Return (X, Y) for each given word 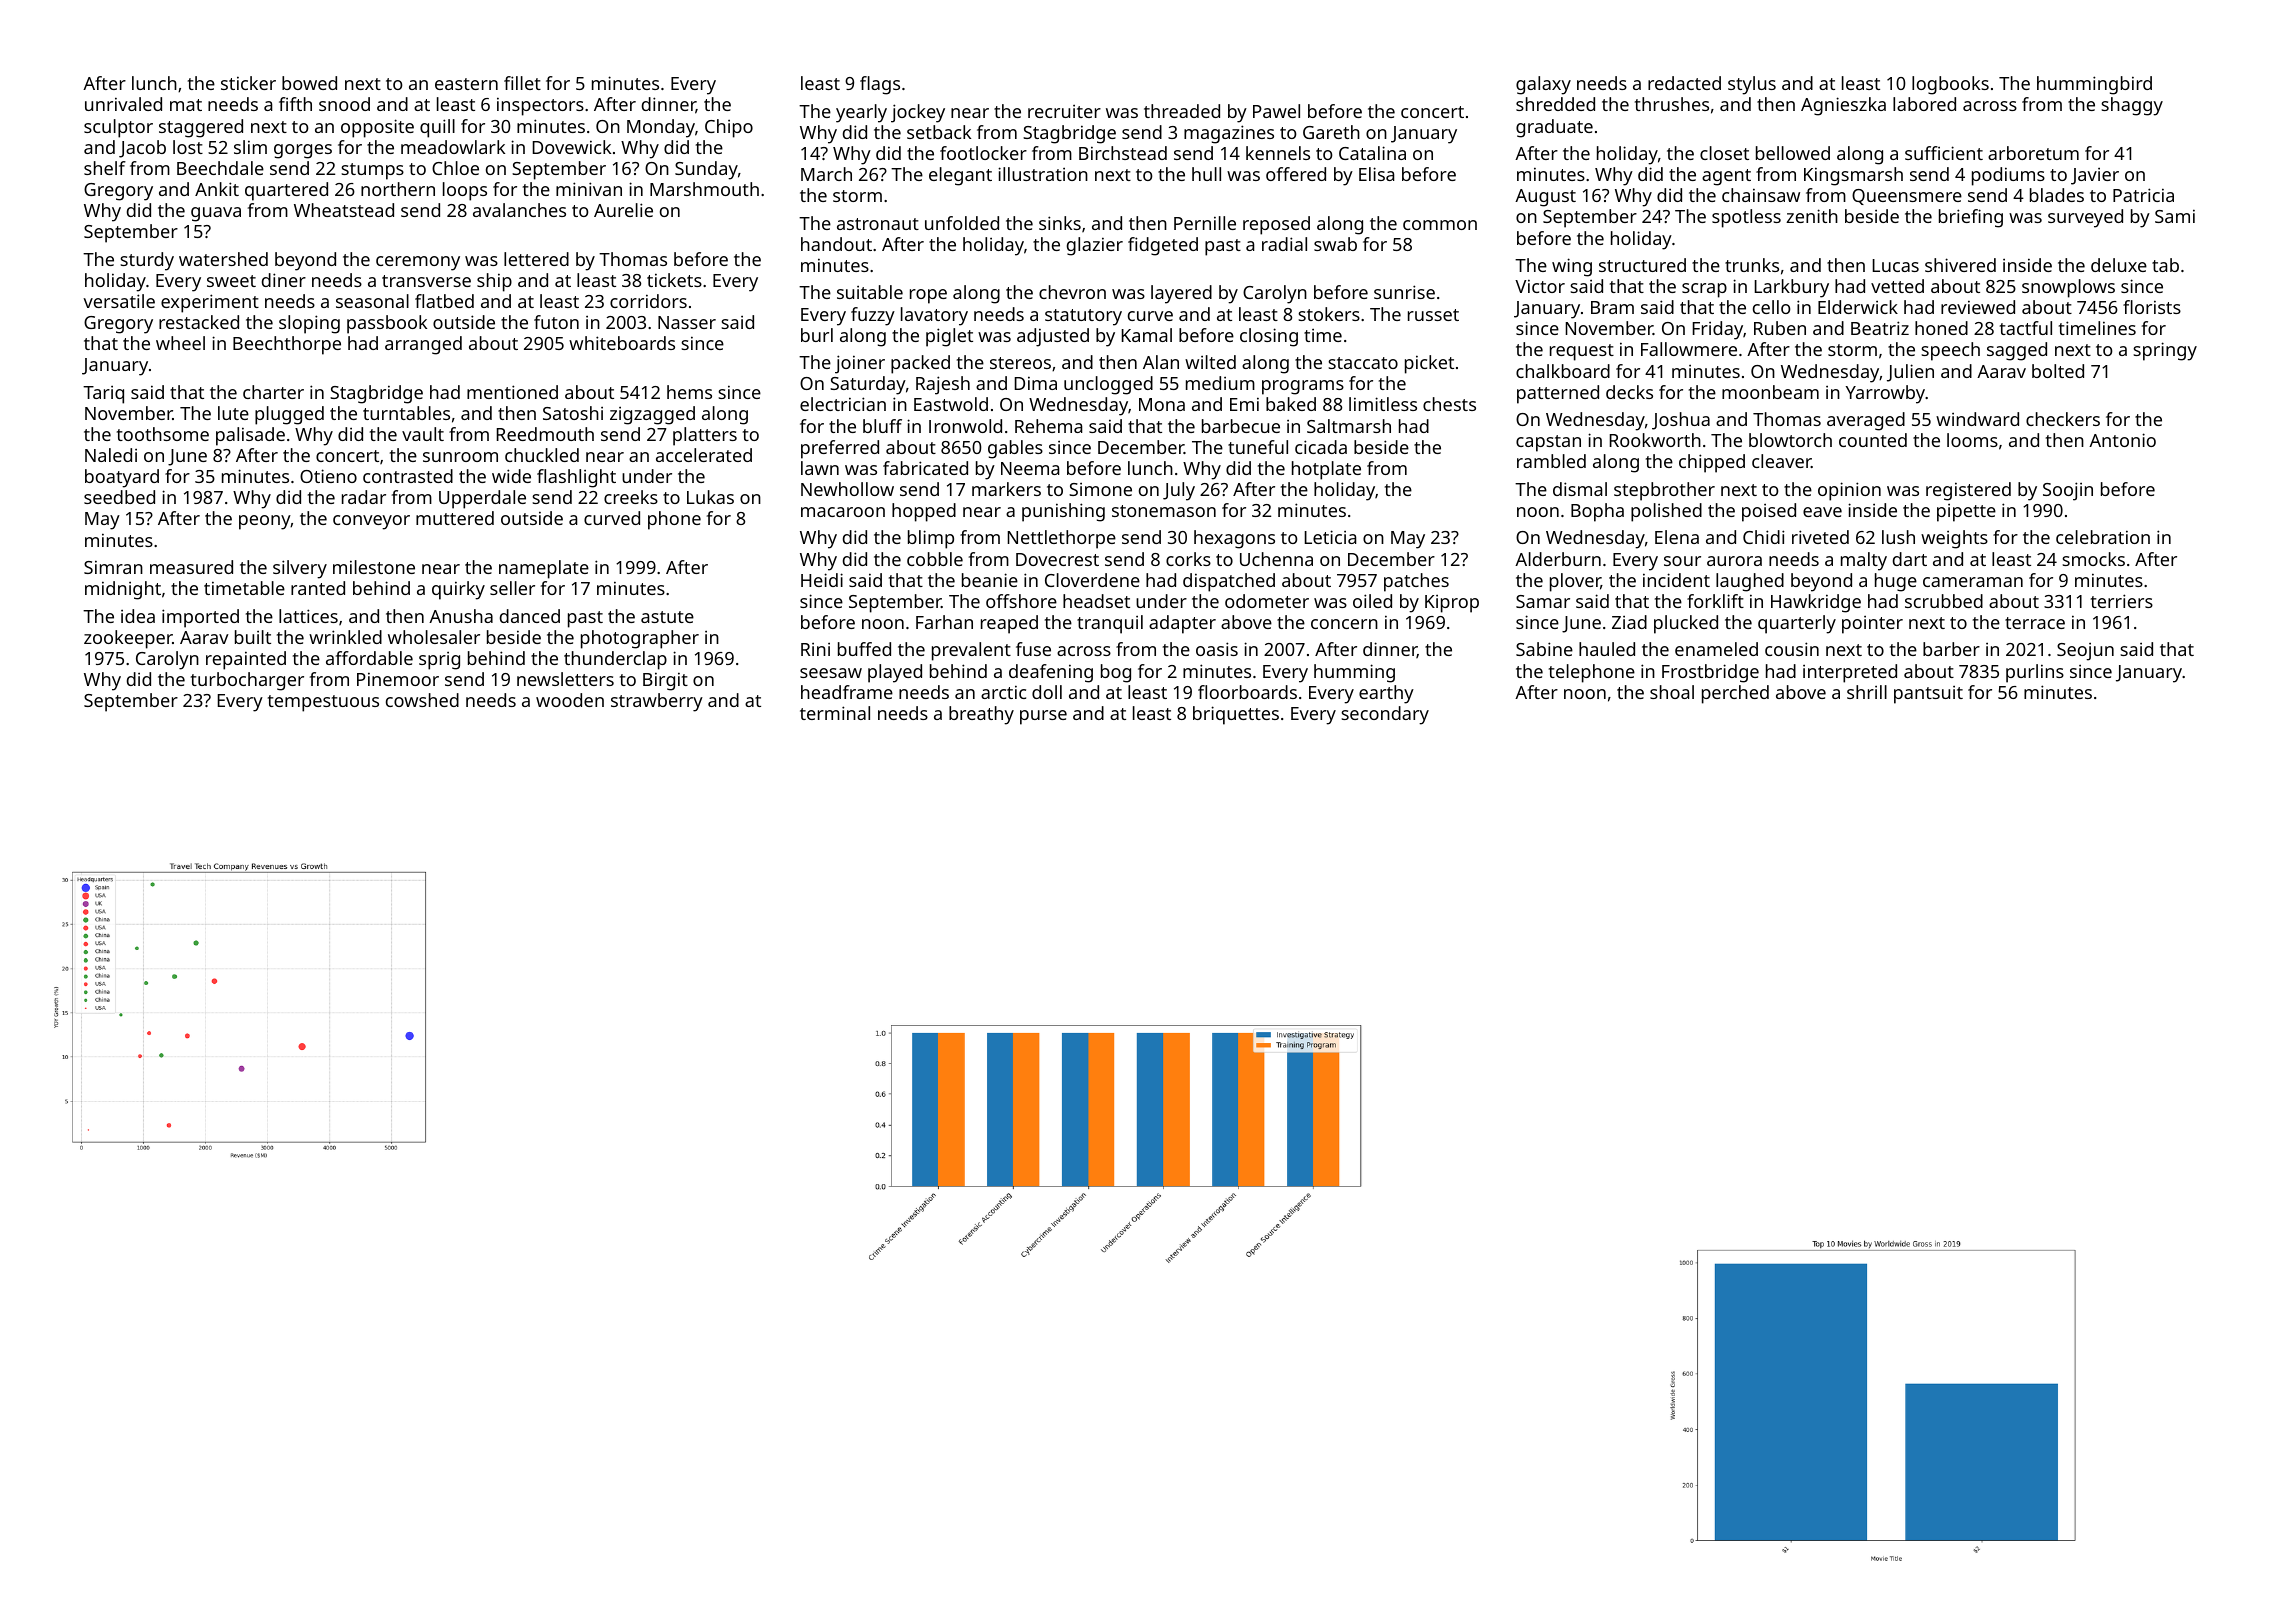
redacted (1684, 83)
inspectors (540, 106)
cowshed (422, 700)
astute (667, 617)
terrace (2035, 623)
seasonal (372, 301)
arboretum (2033, 153)
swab (1335, 244)
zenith (1812, 216)
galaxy (1543, 85)
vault (423, 434)
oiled (1372, 601)
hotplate (1326, 470)
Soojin (2068, 491)
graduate (1554, 128)
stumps (372, 171)
